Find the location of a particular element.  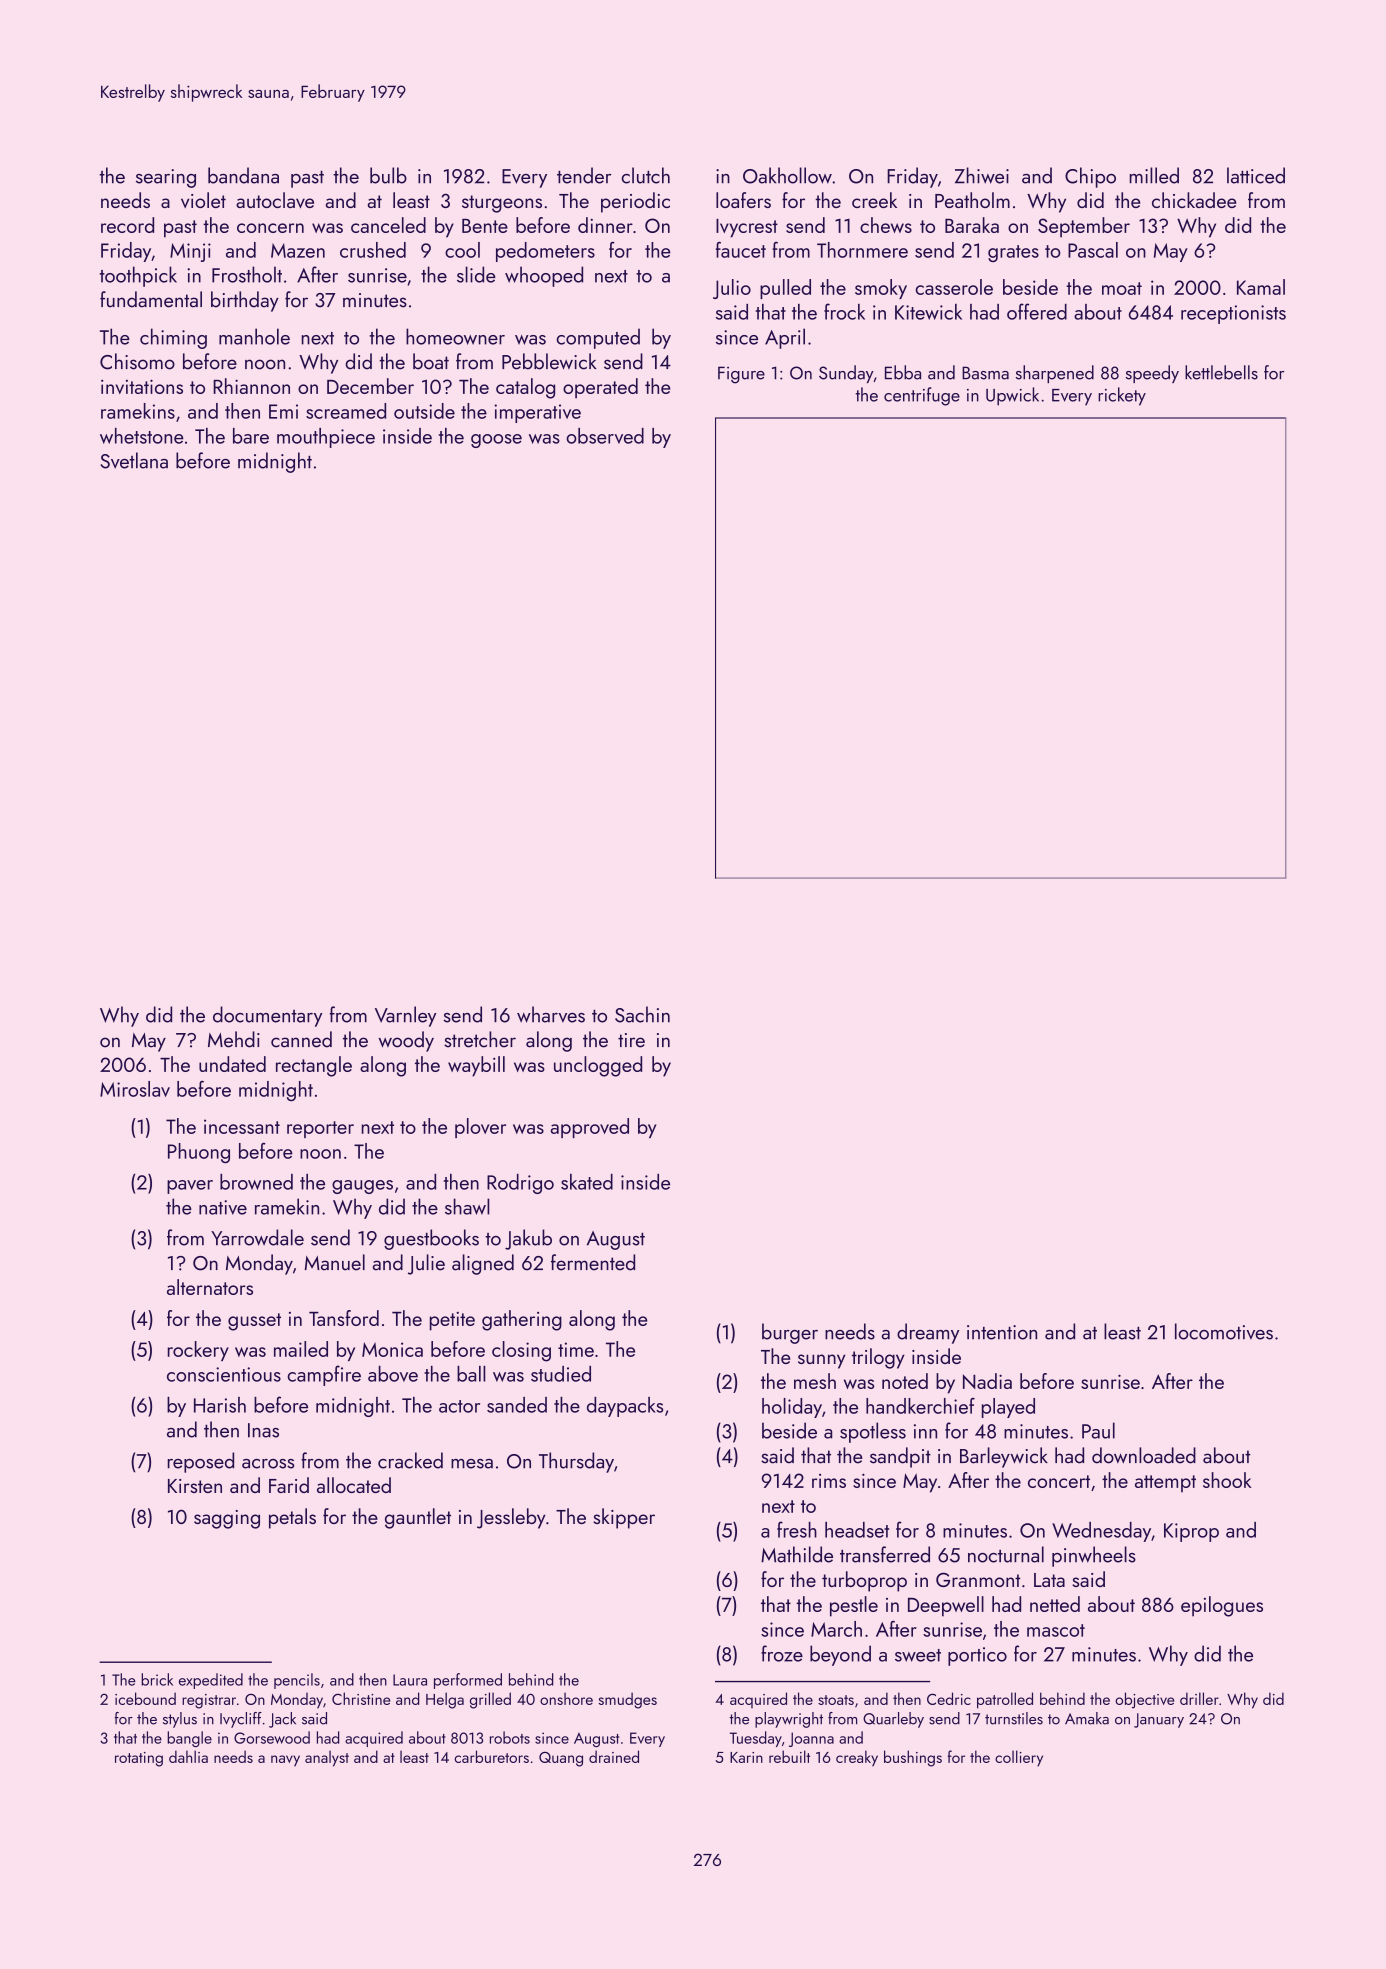

sturgeons is located at coordinates (502, 204).
